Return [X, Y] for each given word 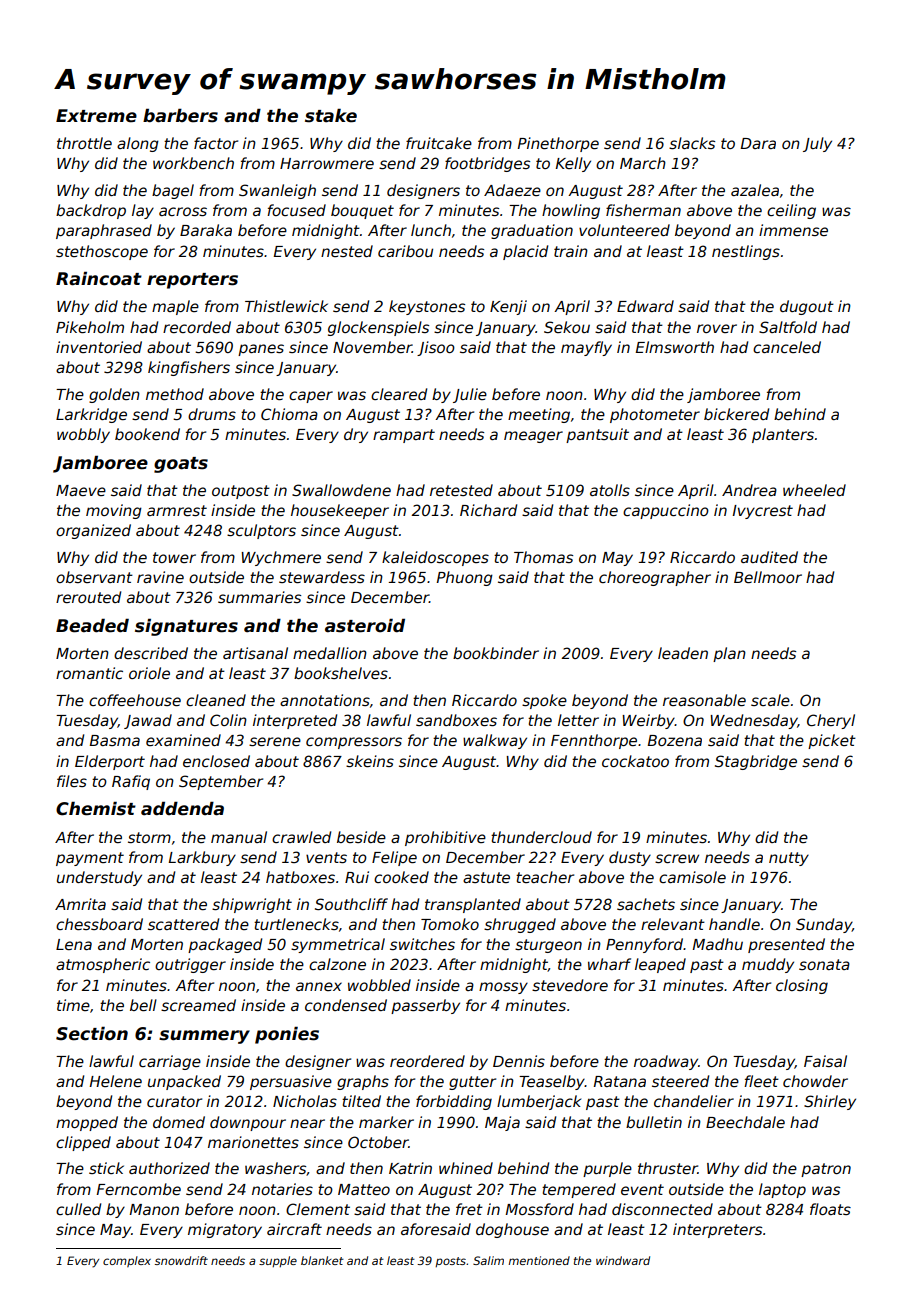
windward [623, 1260]
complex [127, 1261]
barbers [180, 115]
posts [450, 1262]
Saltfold [788, 327]
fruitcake [439, 143]
